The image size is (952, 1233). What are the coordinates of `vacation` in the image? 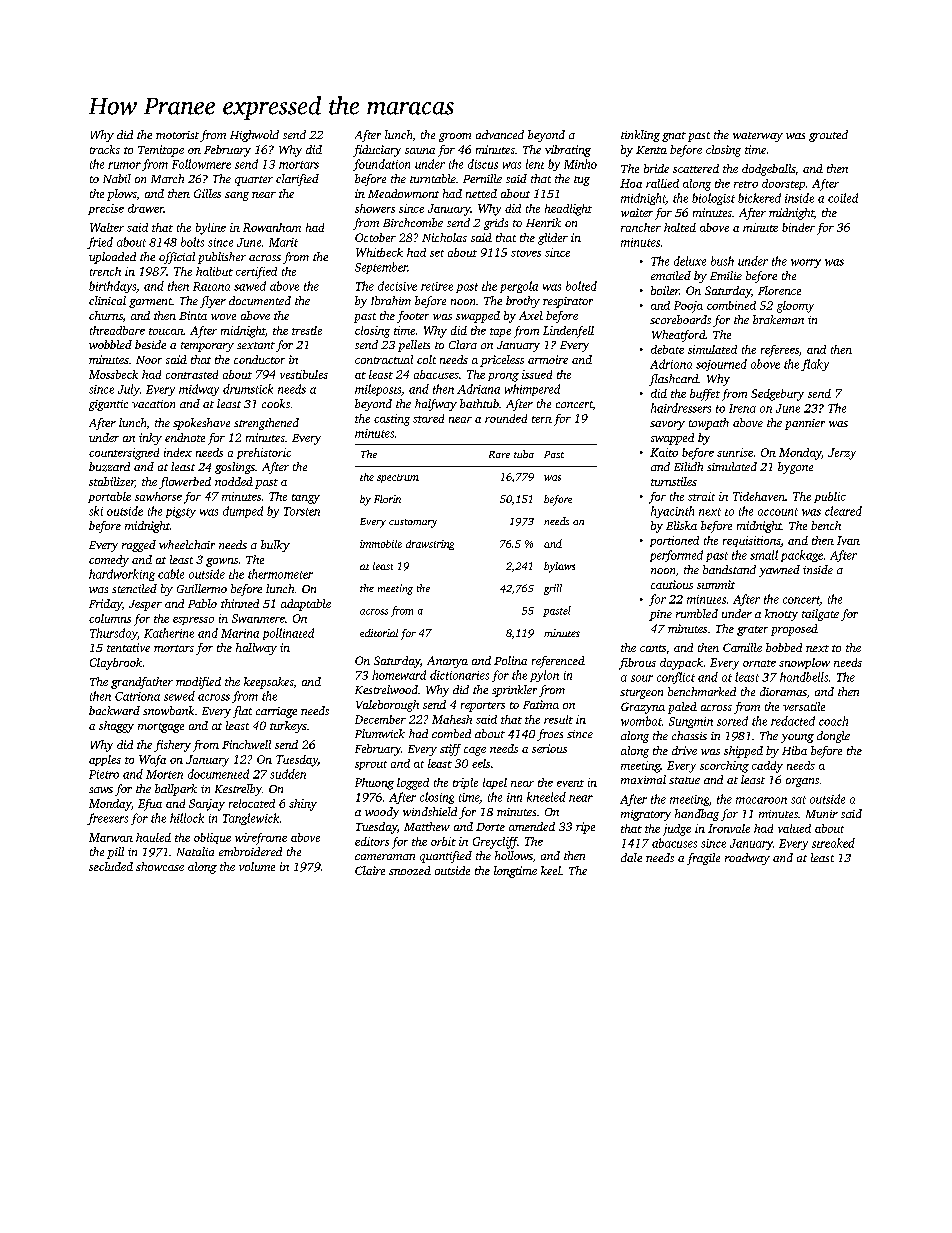 It's located at (153, 404).
